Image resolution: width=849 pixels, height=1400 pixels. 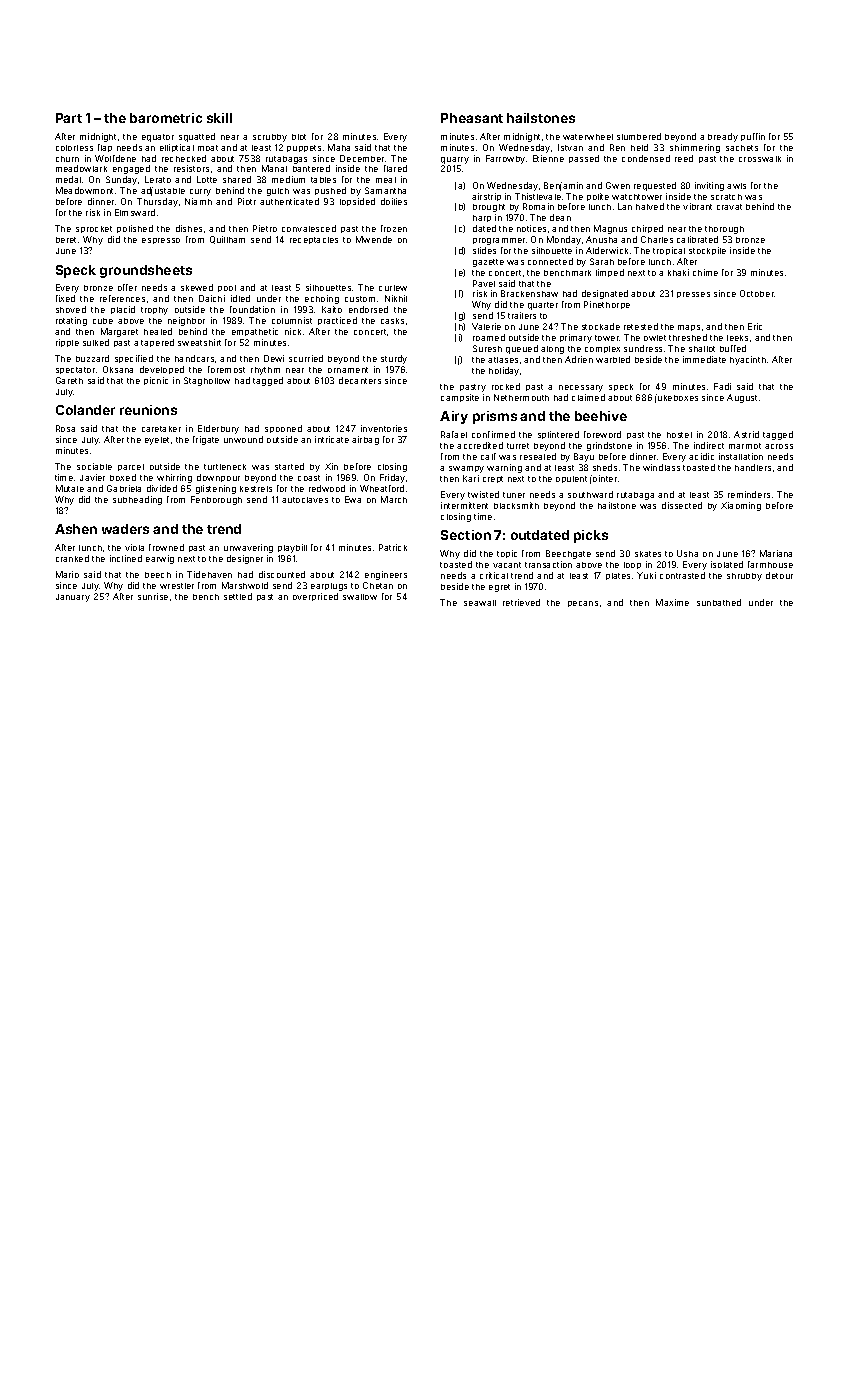 I want to click on spooned, so click(x=283, y=429).
